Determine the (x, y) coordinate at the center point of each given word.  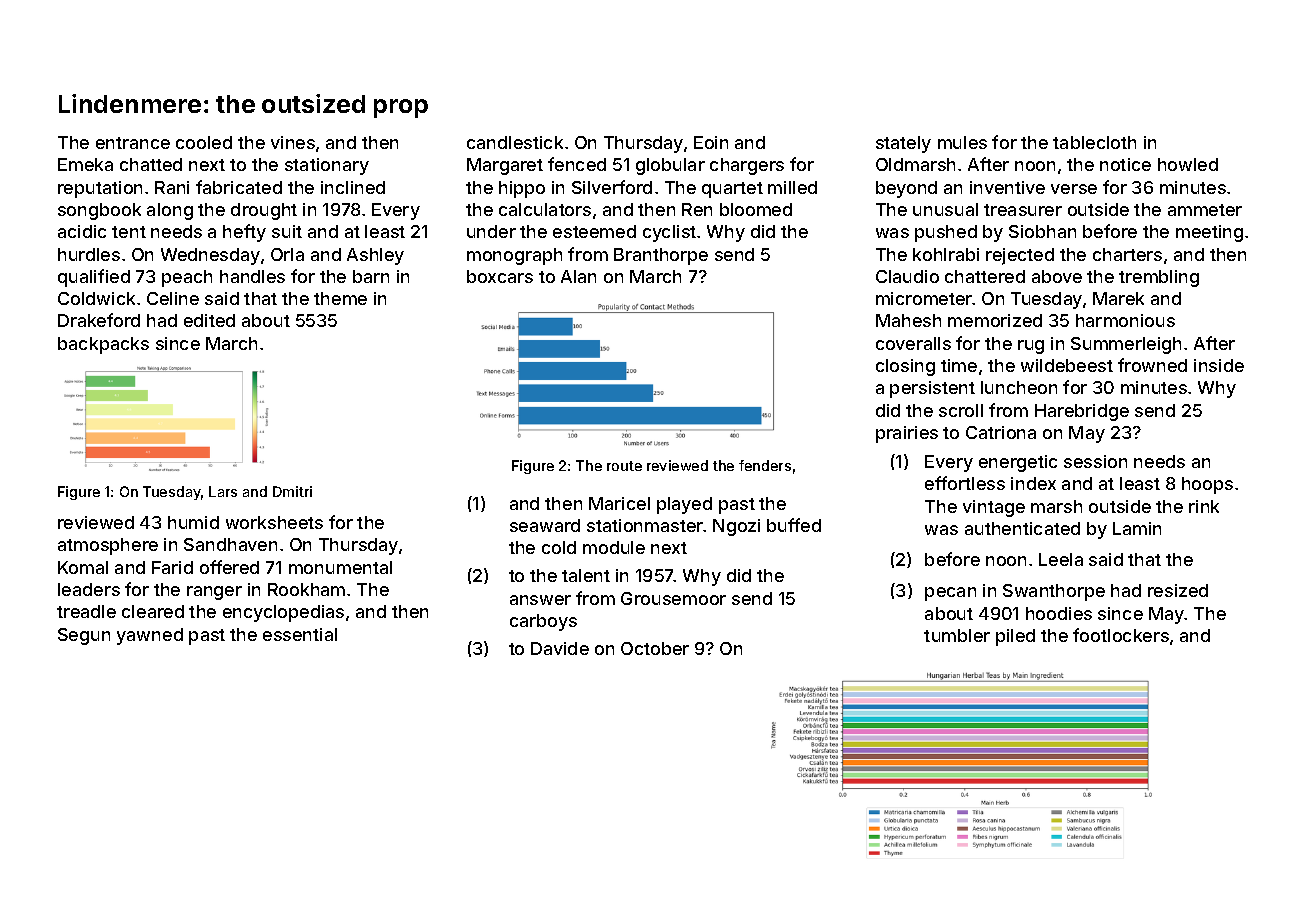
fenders (765, 465)
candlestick (515, 142)
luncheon (1019, 387)
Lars (223, 491)
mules (962, 142)
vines (293, 142)
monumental (340, 567)
